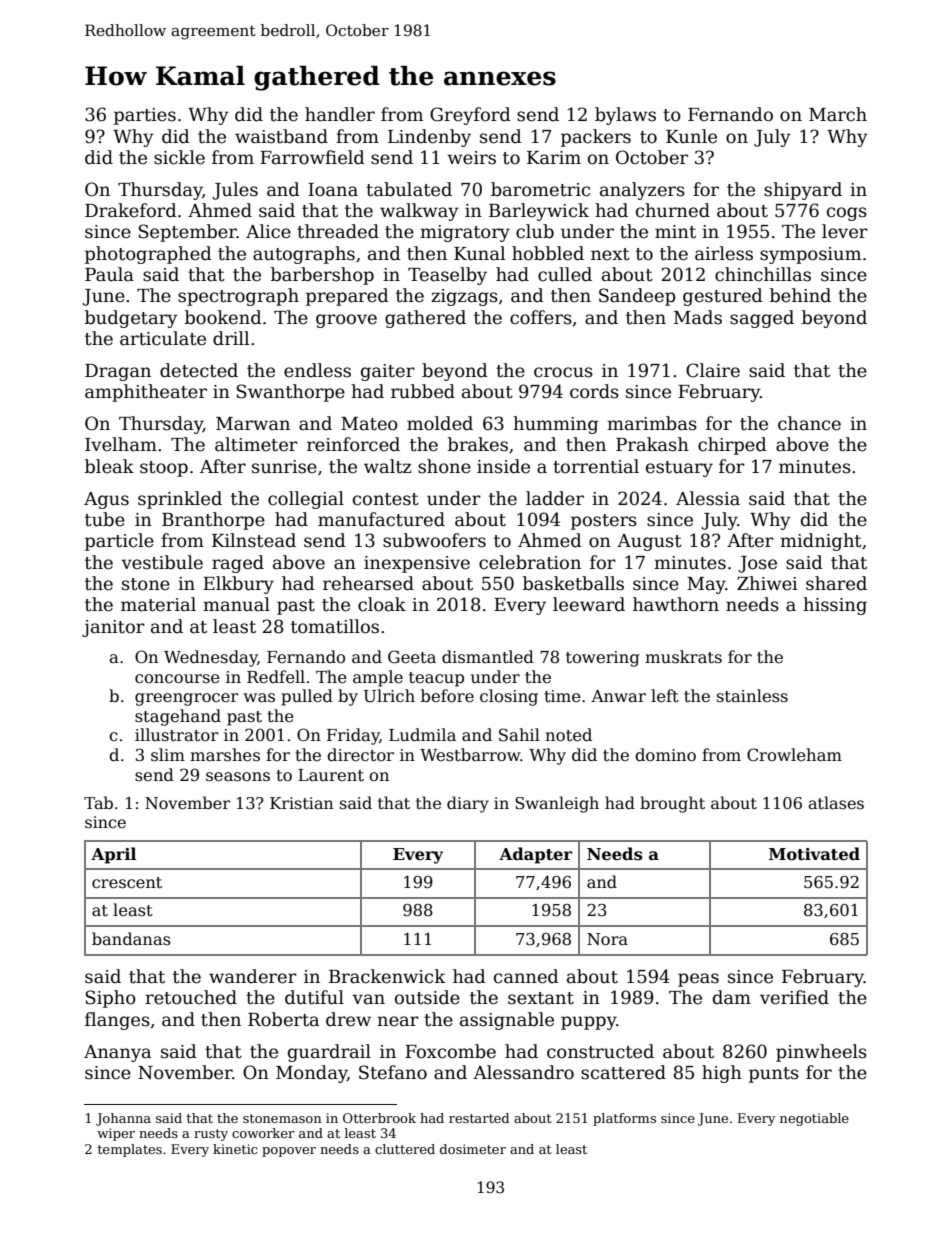 This screenshot has width=952, height=1233. What do you see at coordinates (276, 677) in the screenshot?
I see `Redfell` at bounding box center [276, 677].
